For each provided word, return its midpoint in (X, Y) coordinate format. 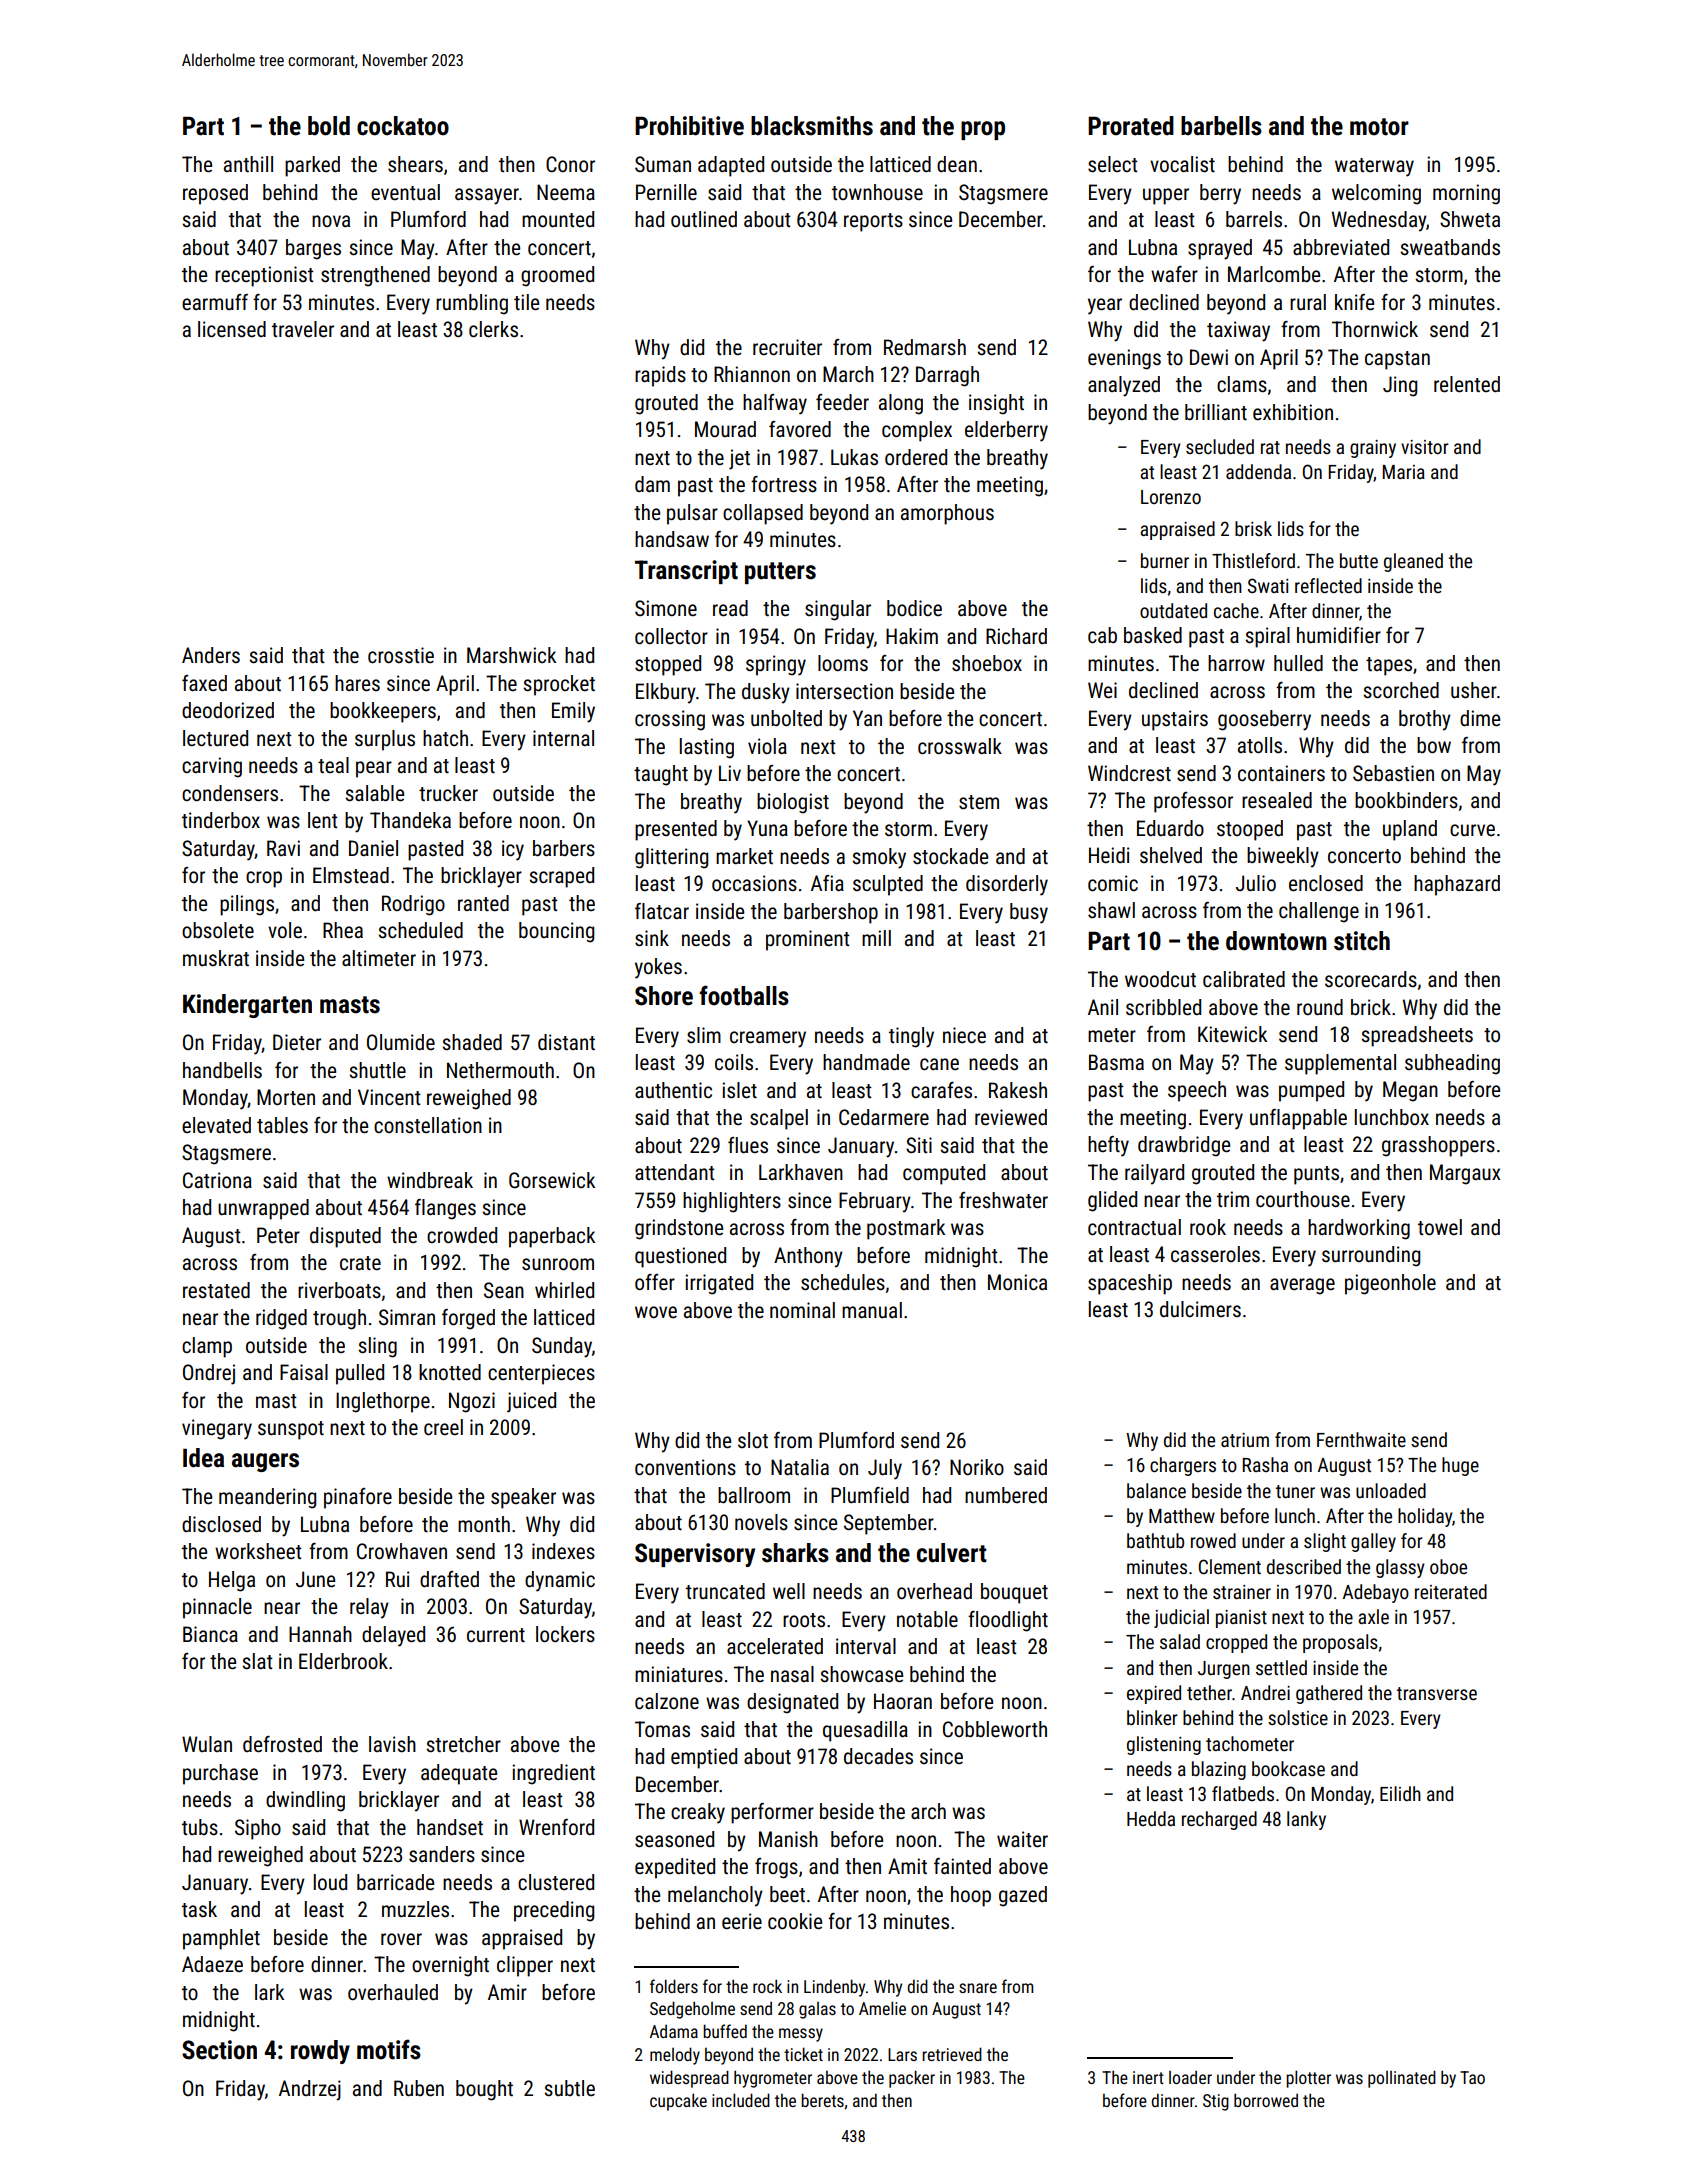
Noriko (977, 1467)
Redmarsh (925, 347)
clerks (493, 329)
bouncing (556, 932)
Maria (1403, 472)
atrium (1245, 1440)
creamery (768, 1039)
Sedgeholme (692, 2010)
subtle (569, 2088)
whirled (564, 1290)
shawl (1111, 910)
